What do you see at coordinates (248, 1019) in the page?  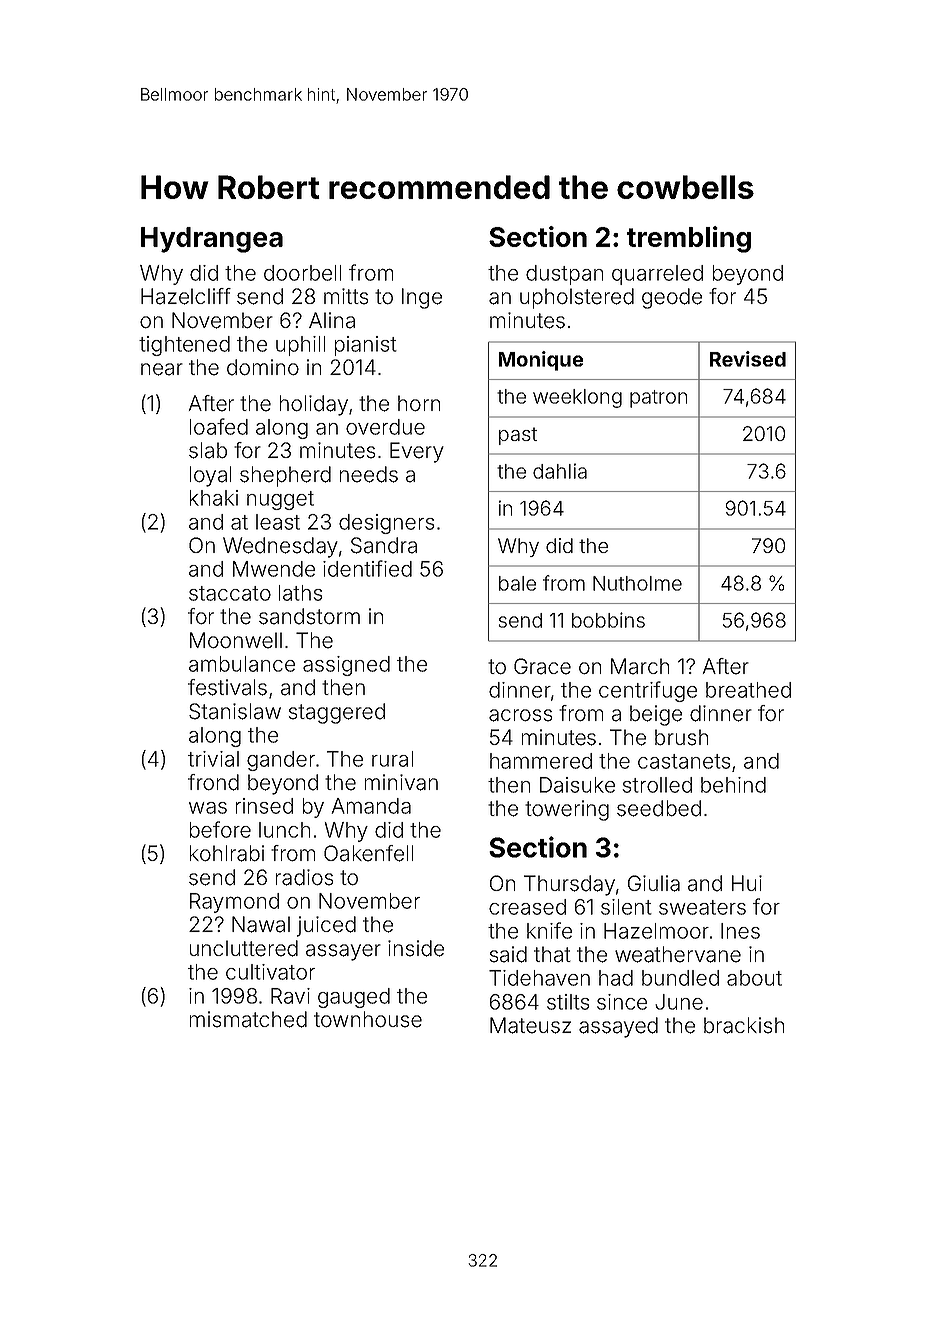 I see `mismatched` at bounding box center [248, 1019].
